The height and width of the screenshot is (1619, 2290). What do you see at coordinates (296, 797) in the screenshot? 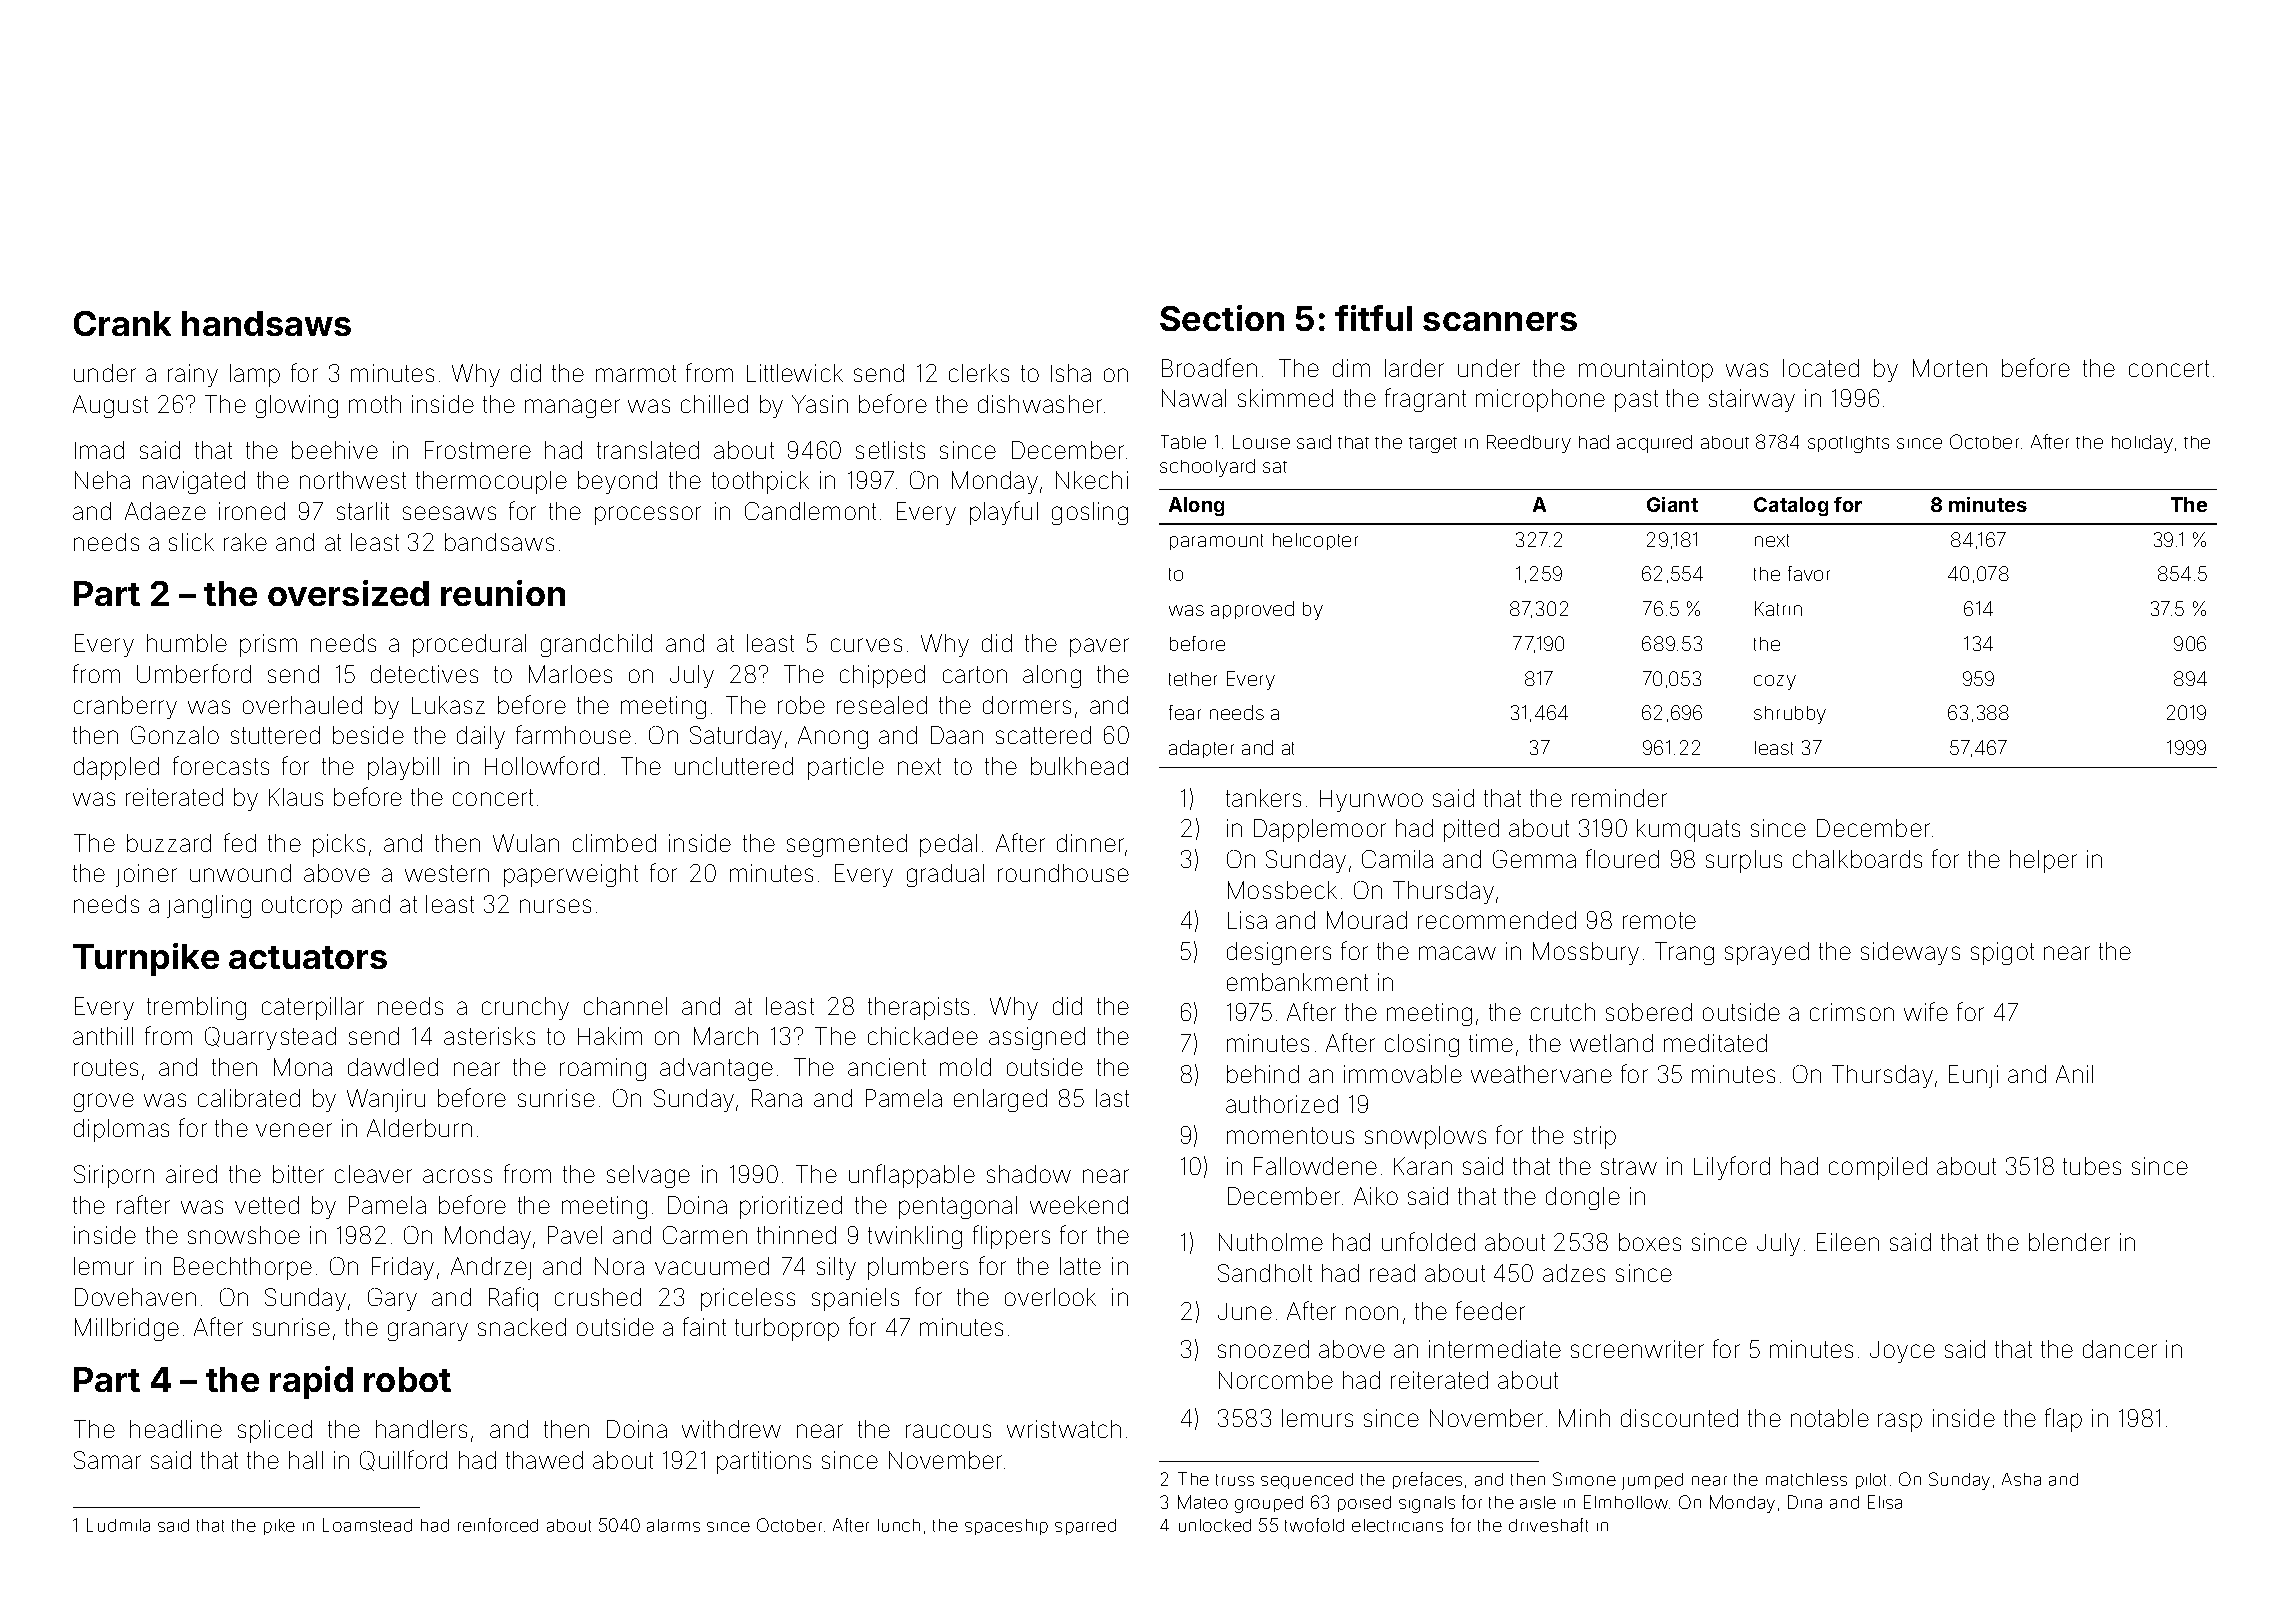
I see `Klaus` at bounding box center [296, 797].
